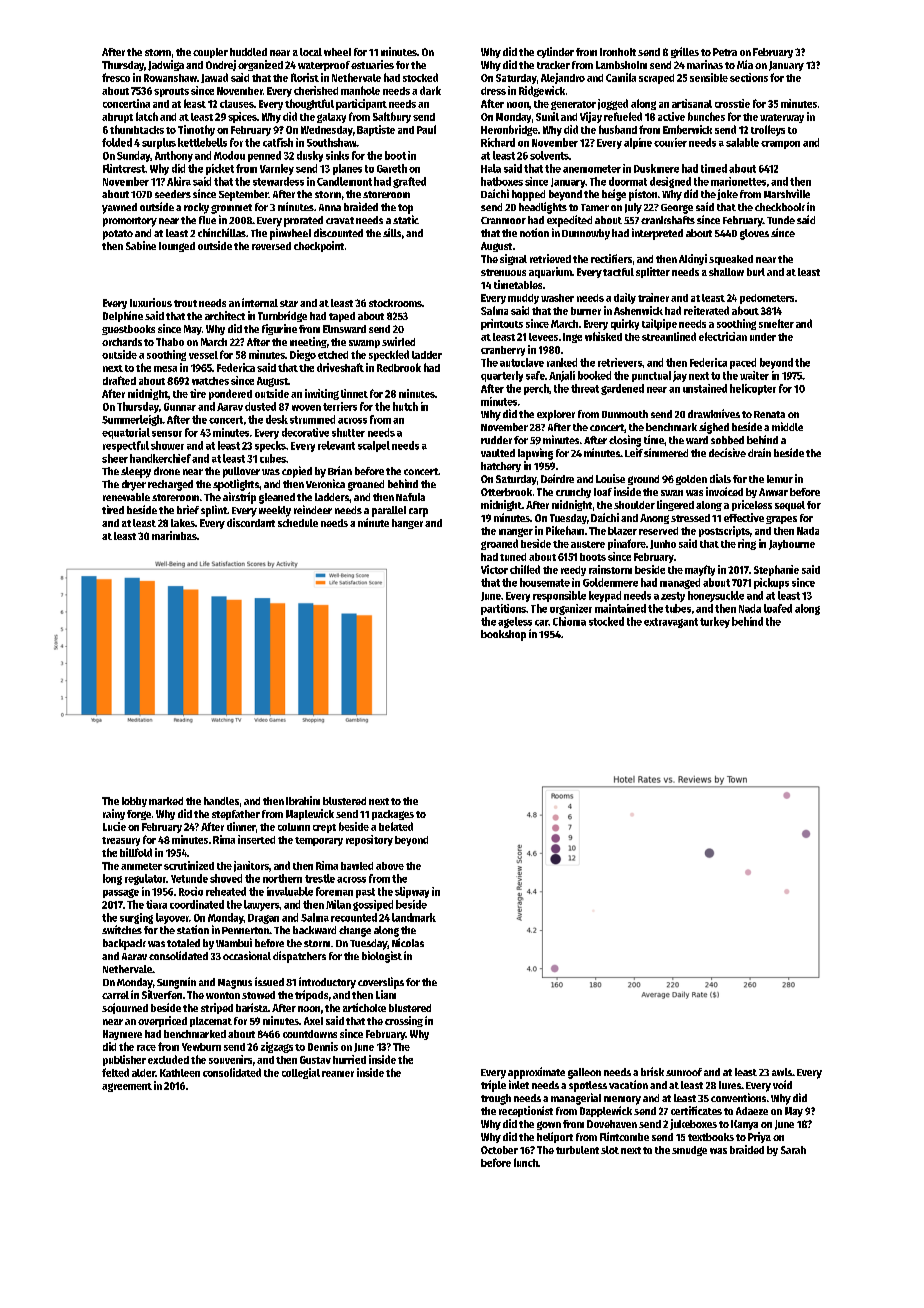  Describe the element at coordinates (526, 1162) in the document. I see `lunch` at that location.
